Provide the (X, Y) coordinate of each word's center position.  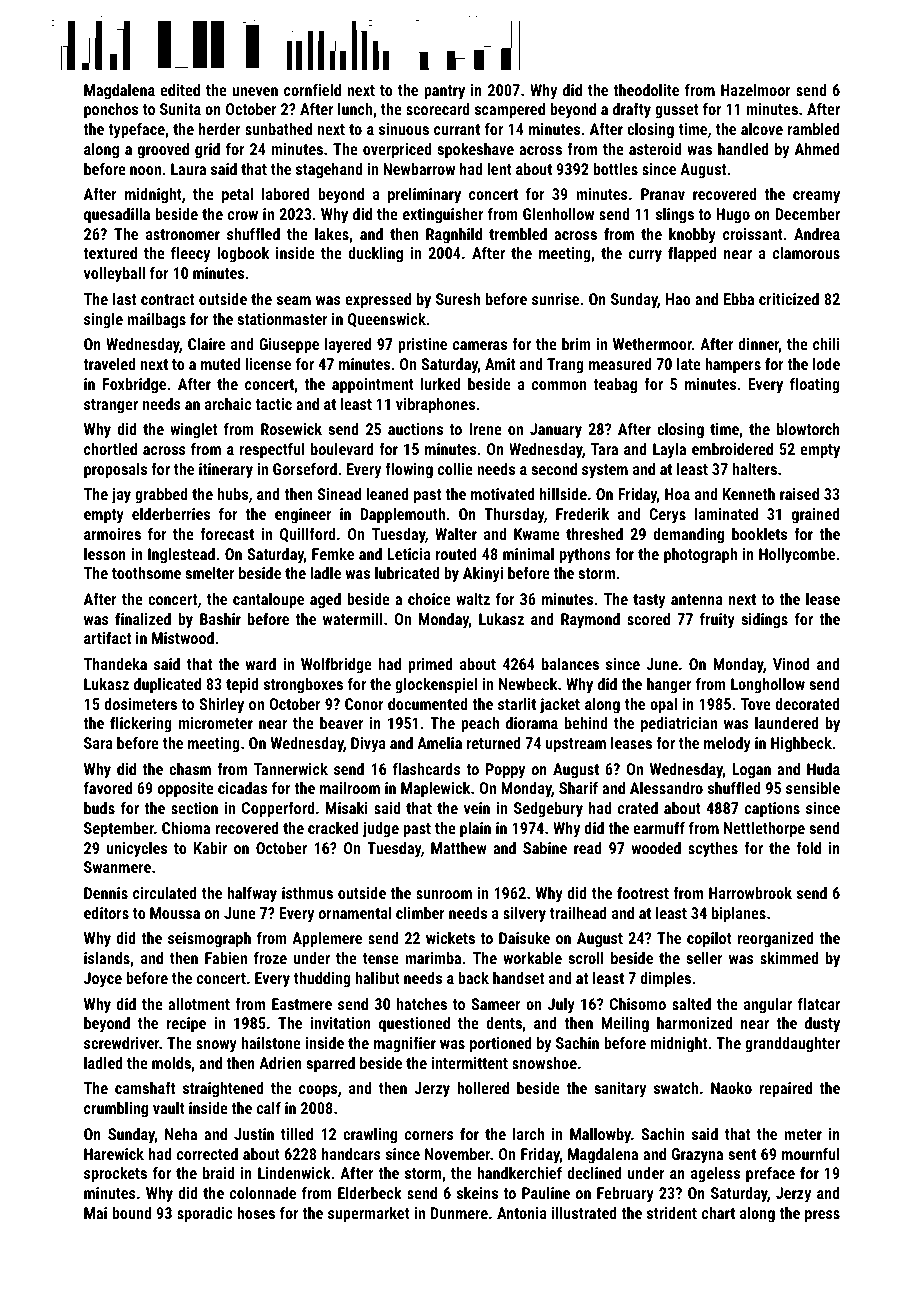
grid (207, 151)
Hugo (733, 216)
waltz (473, 599)
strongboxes (303, 686)
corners (429, 1135)
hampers (733, 366)
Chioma (186, 828)
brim (576, 344)
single (103, 321)
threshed (594, 534)
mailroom (350, 788)
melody (727, 745)
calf (269, 1107)
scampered (510, 111)
